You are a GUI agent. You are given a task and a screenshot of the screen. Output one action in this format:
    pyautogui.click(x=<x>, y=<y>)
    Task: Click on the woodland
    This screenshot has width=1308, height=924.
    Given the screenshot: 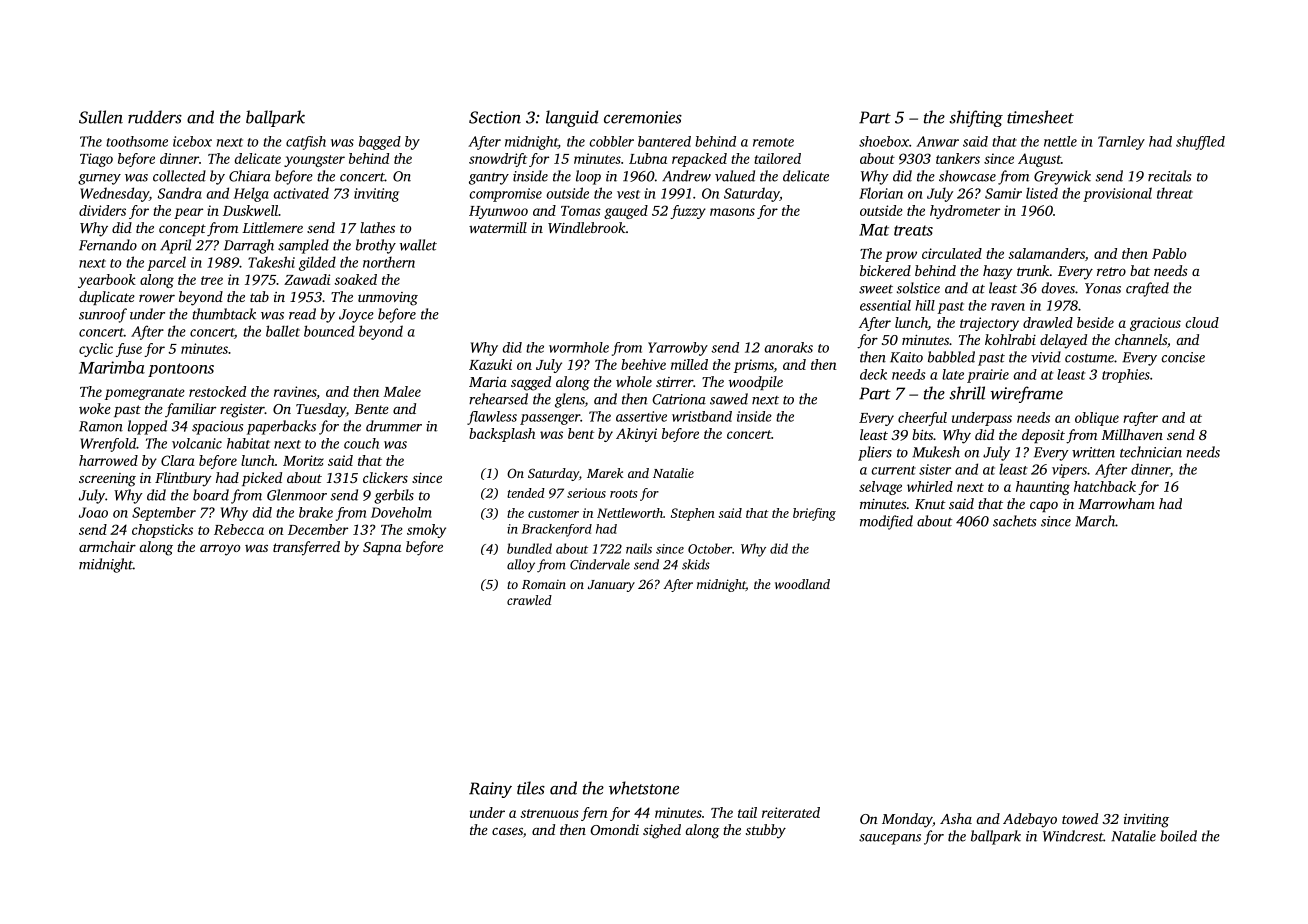 What is the action you would take?
    pyautogui.click(x=802, y=584)
